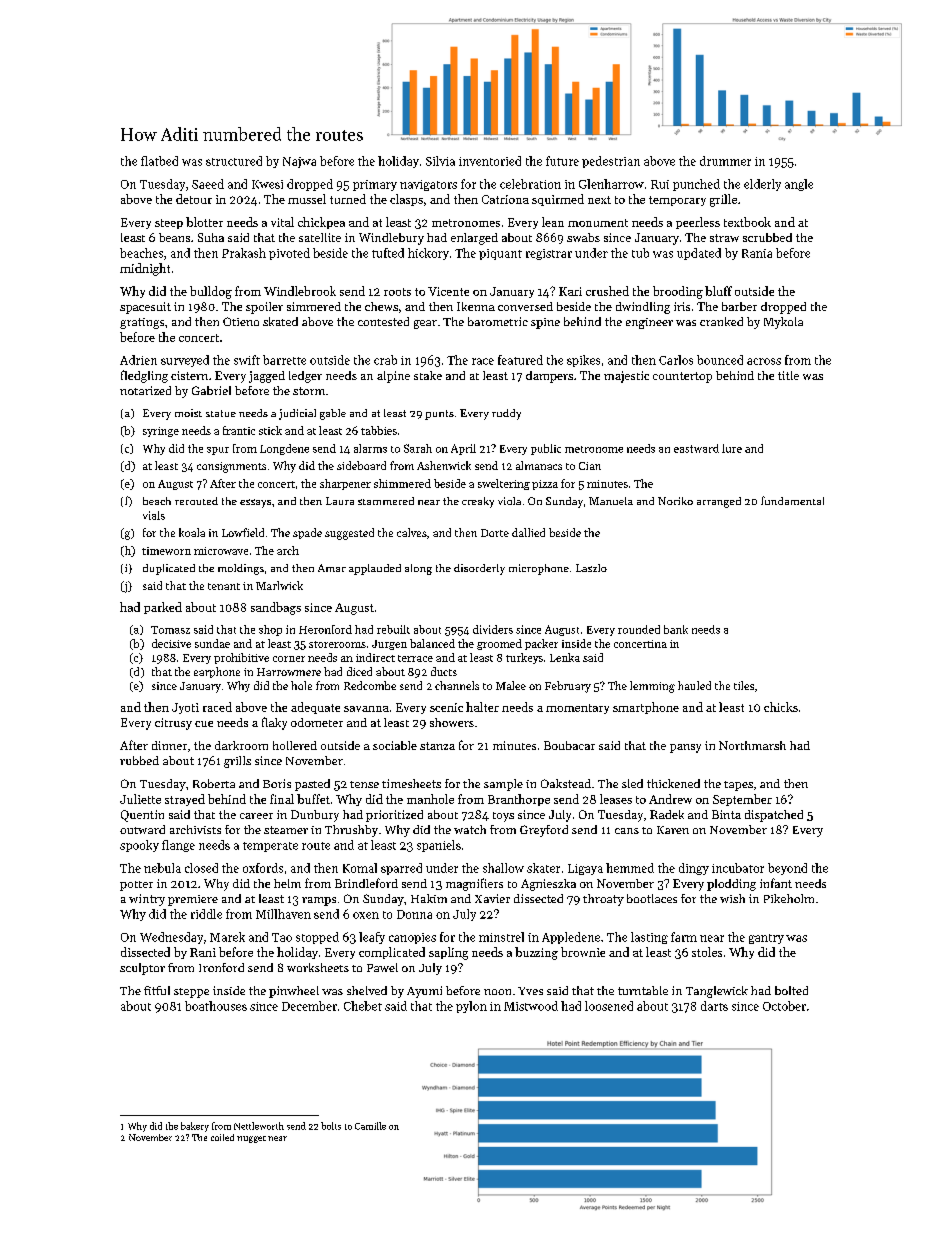 This document has width=952, height=1233. What do you see at coordinates (270, 630) in the document?
I see `shop` at bounding box center [270, 630].
